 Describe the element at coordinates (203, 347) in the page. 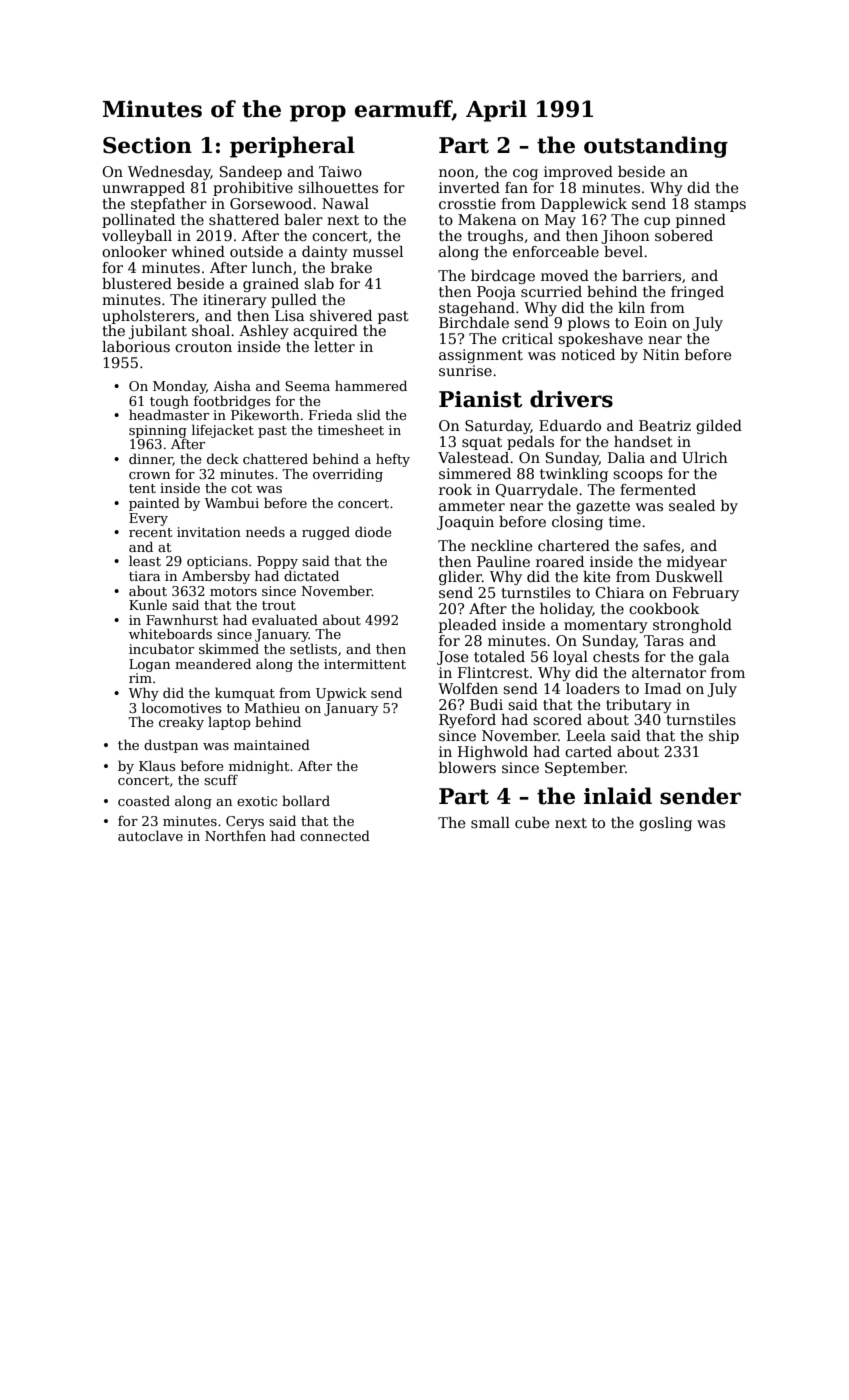

I see `crouton` at that location.
